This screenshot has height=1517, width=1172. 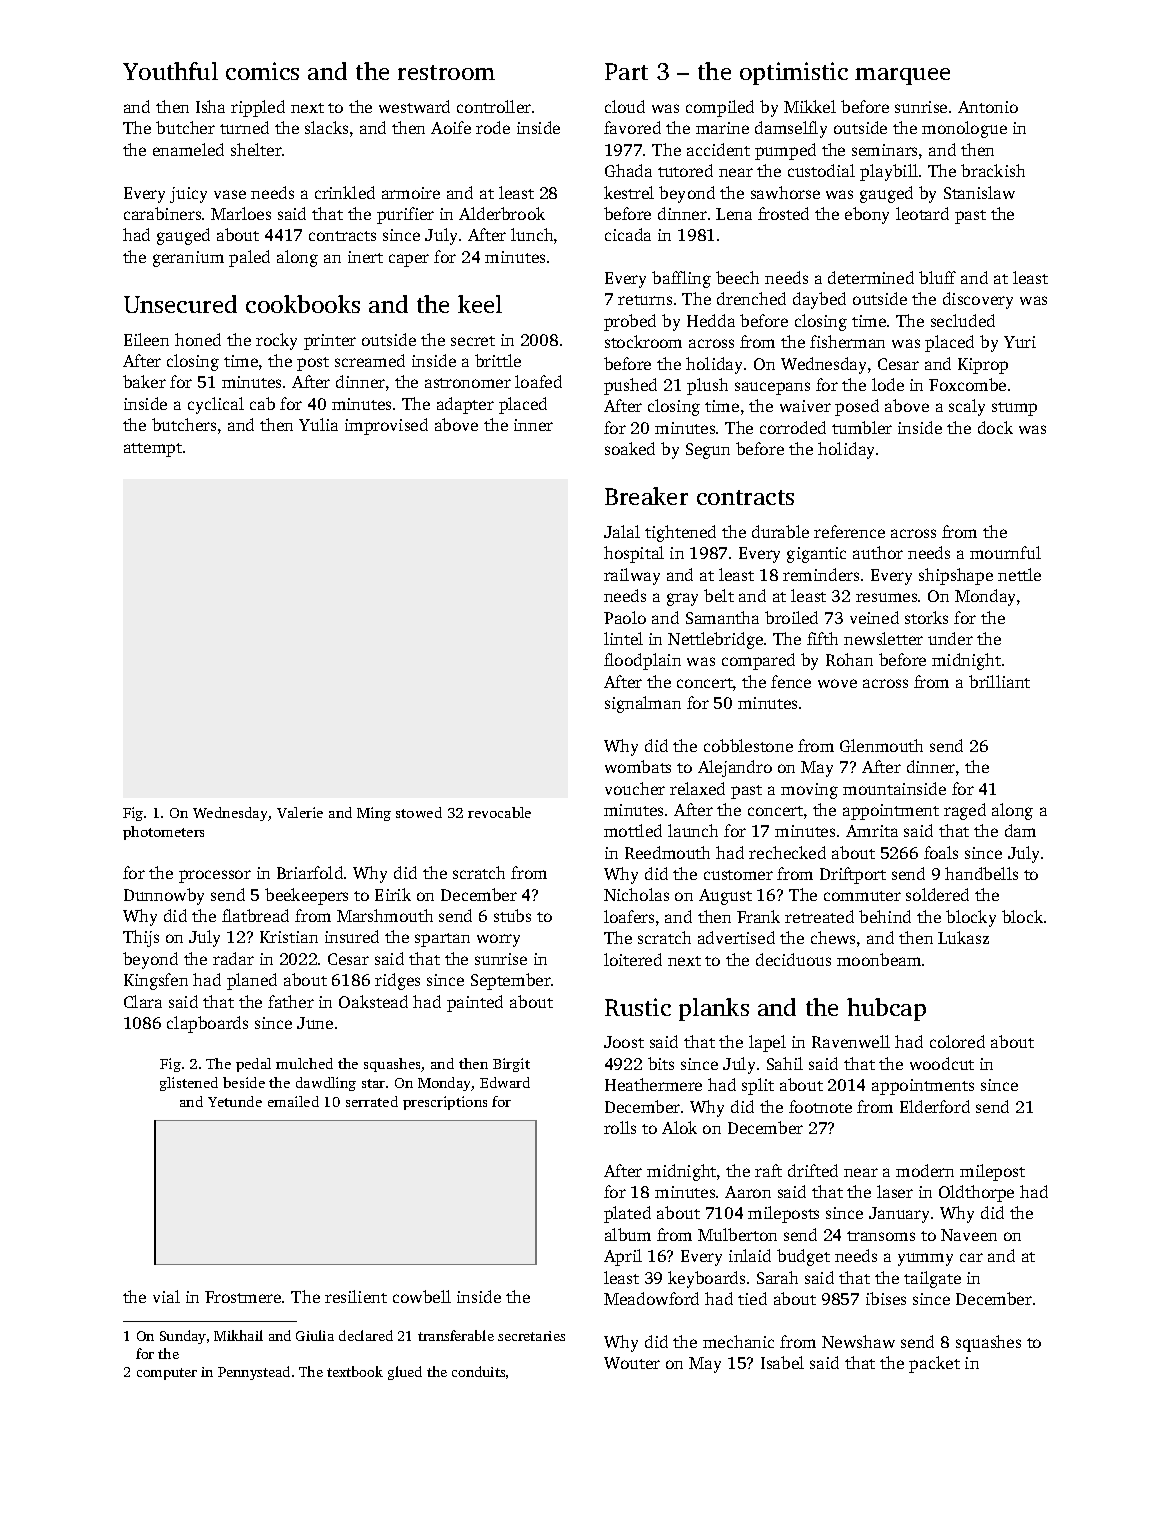 I want to click on controller, so click(x=494, y=106).
